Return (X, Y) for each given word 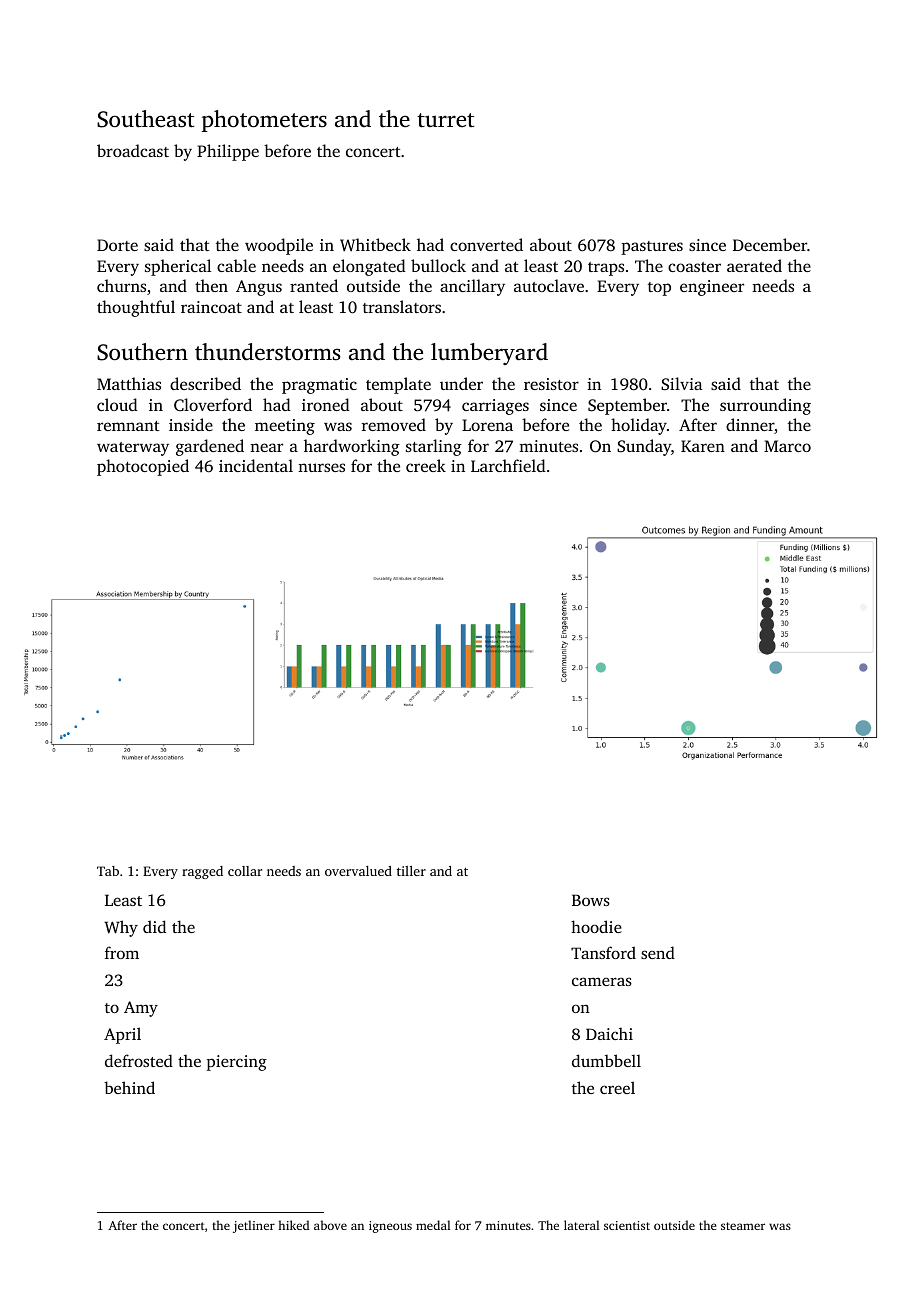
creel (617, 1087)
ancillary (472, 287)
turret (445, 120)
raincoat (211, 307)
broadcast (133, 150)
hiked (293, 1225)
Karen (703, 446)
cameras (602, 981)
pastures (652, 248)
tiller (411, 871)
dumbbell (606, 1060)
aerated (754, 265)
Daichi (609, 1033)
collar (245, 871)
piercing (236, 1063)
